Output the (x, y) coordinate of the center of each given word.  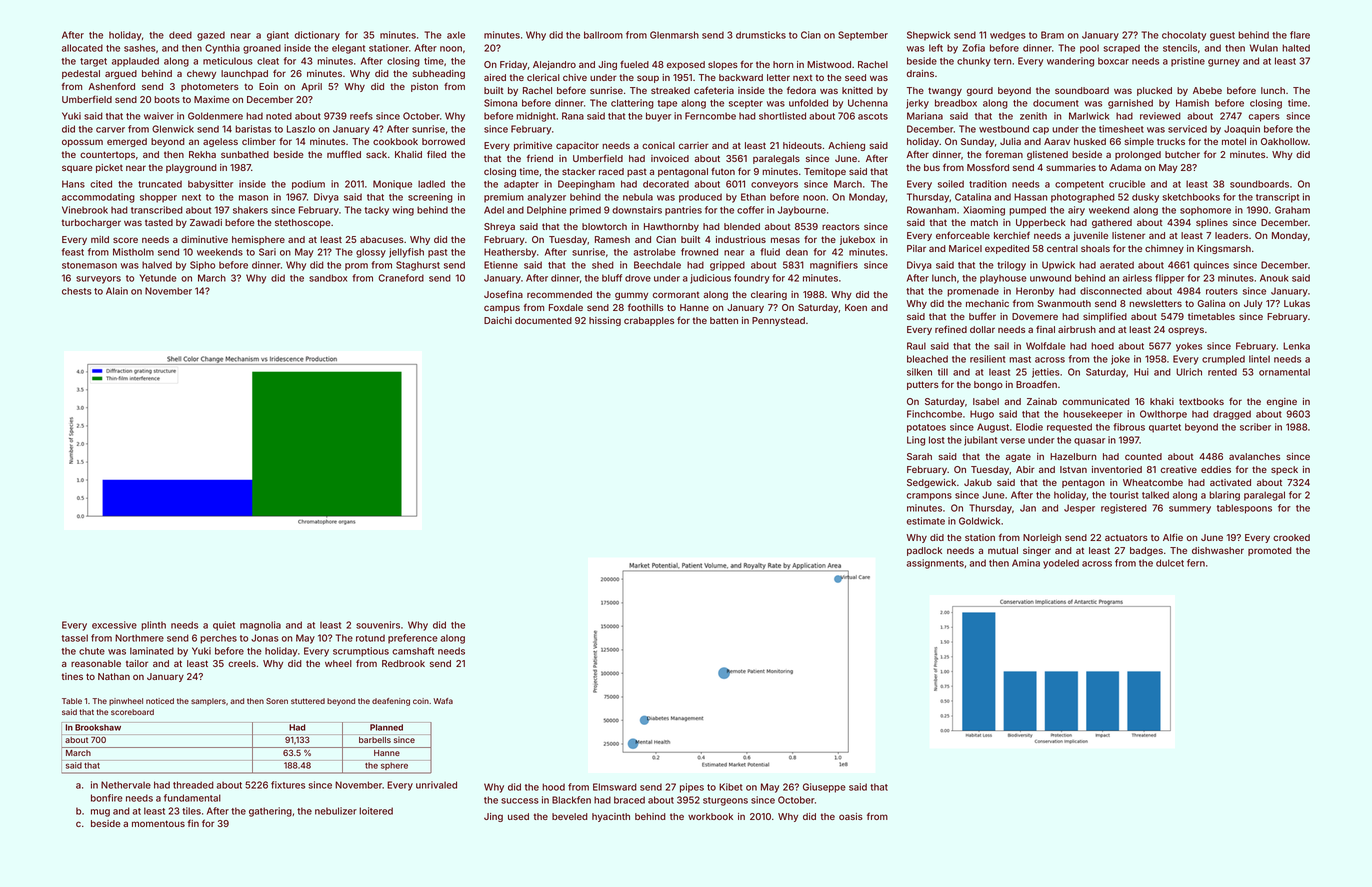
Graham (1292, 210)
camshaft (413, 651)
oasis (851, 816)
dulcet (1170, 563)
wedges (1008, 36)
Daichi (498, 320)
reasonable (96, 663)
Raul (916, 346)
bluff (612, 278)
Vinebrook (85, 210)
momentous (158, 823)
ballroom (603, 35)
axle (456, 35)
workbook (710, 816)
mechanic (987, 303)
